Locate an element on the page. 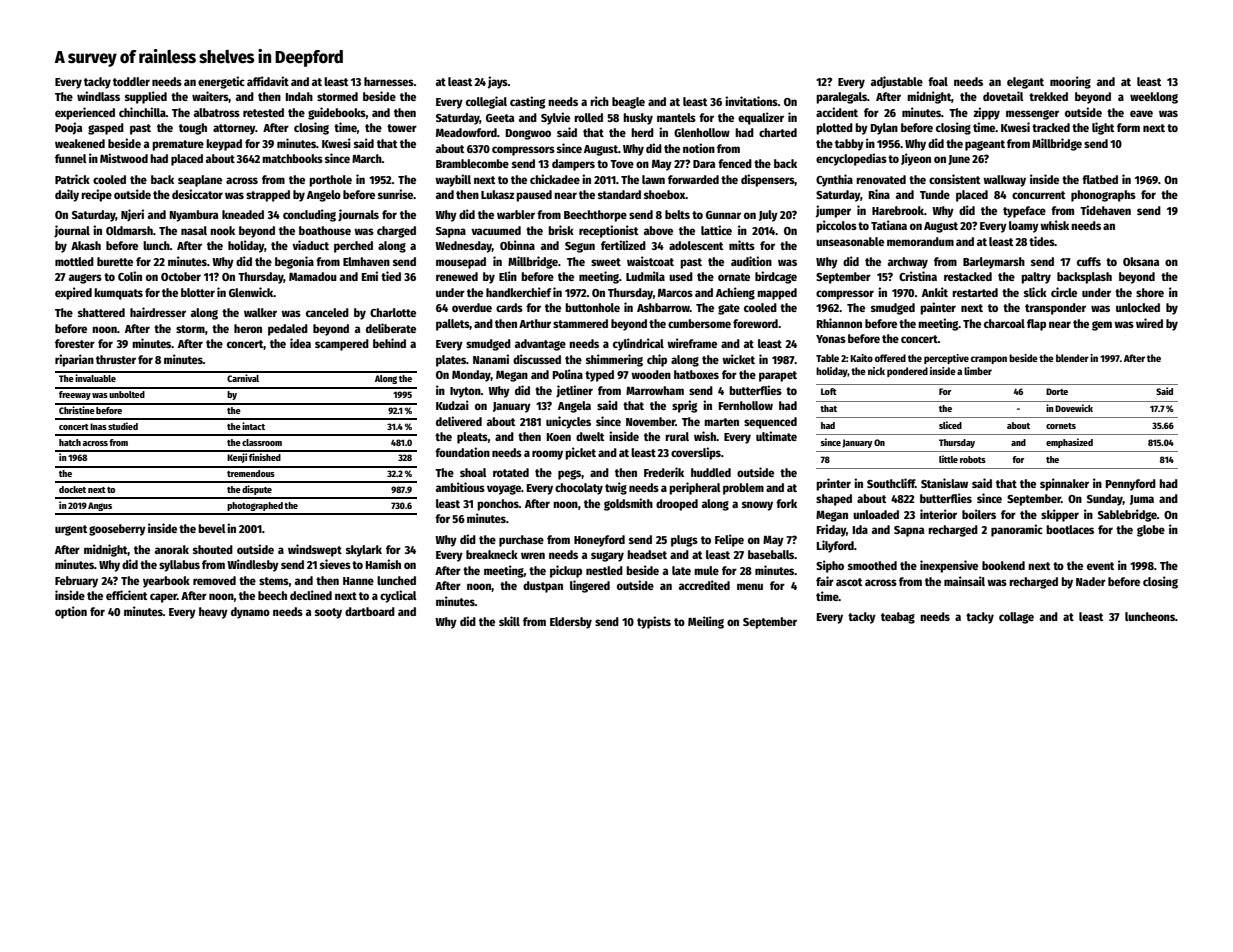 The image size is (1233, 952). toddler is located at coordinates (131, 81).
